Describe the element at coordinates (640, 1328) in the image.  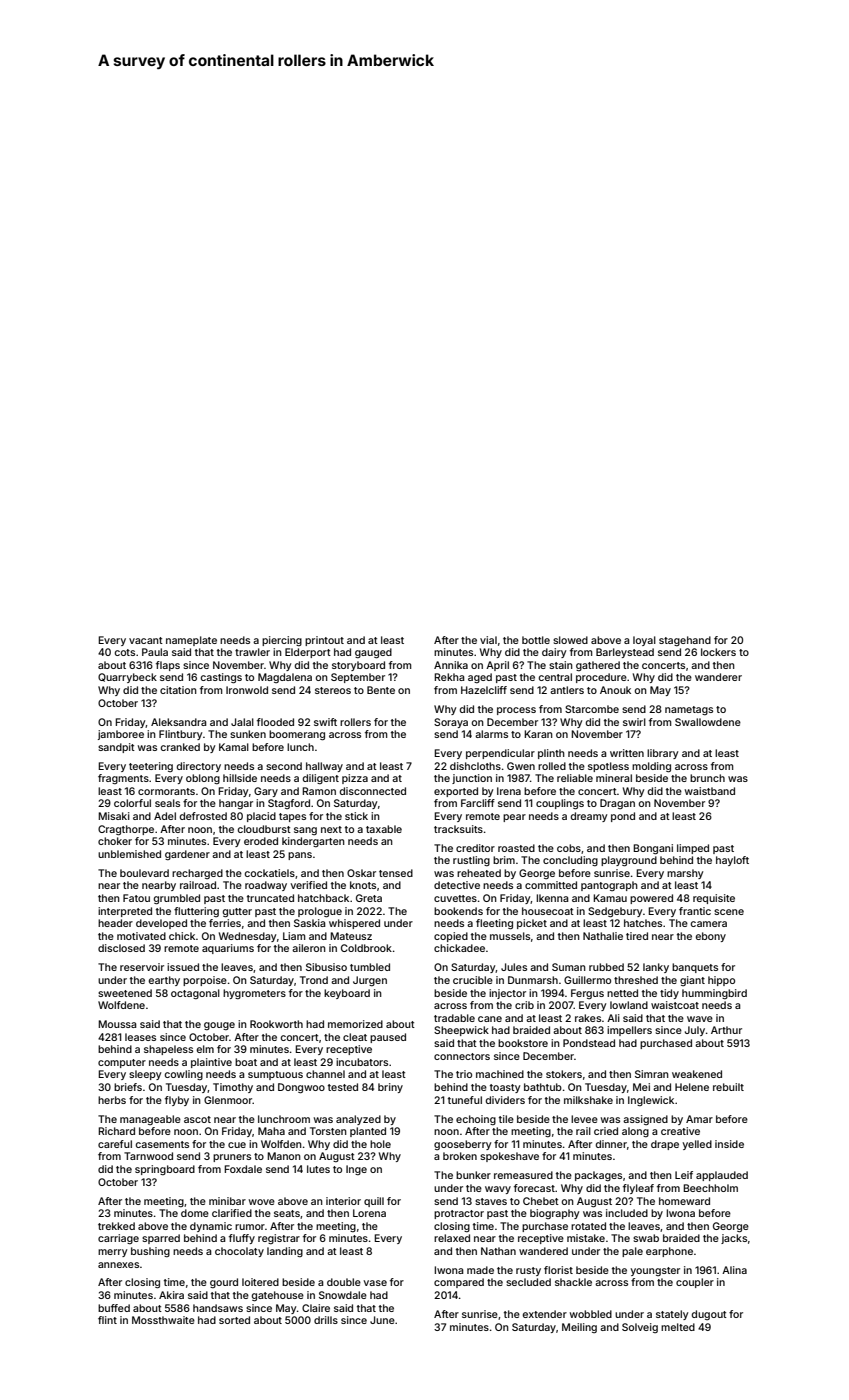
I see `Solveig` at that location.
